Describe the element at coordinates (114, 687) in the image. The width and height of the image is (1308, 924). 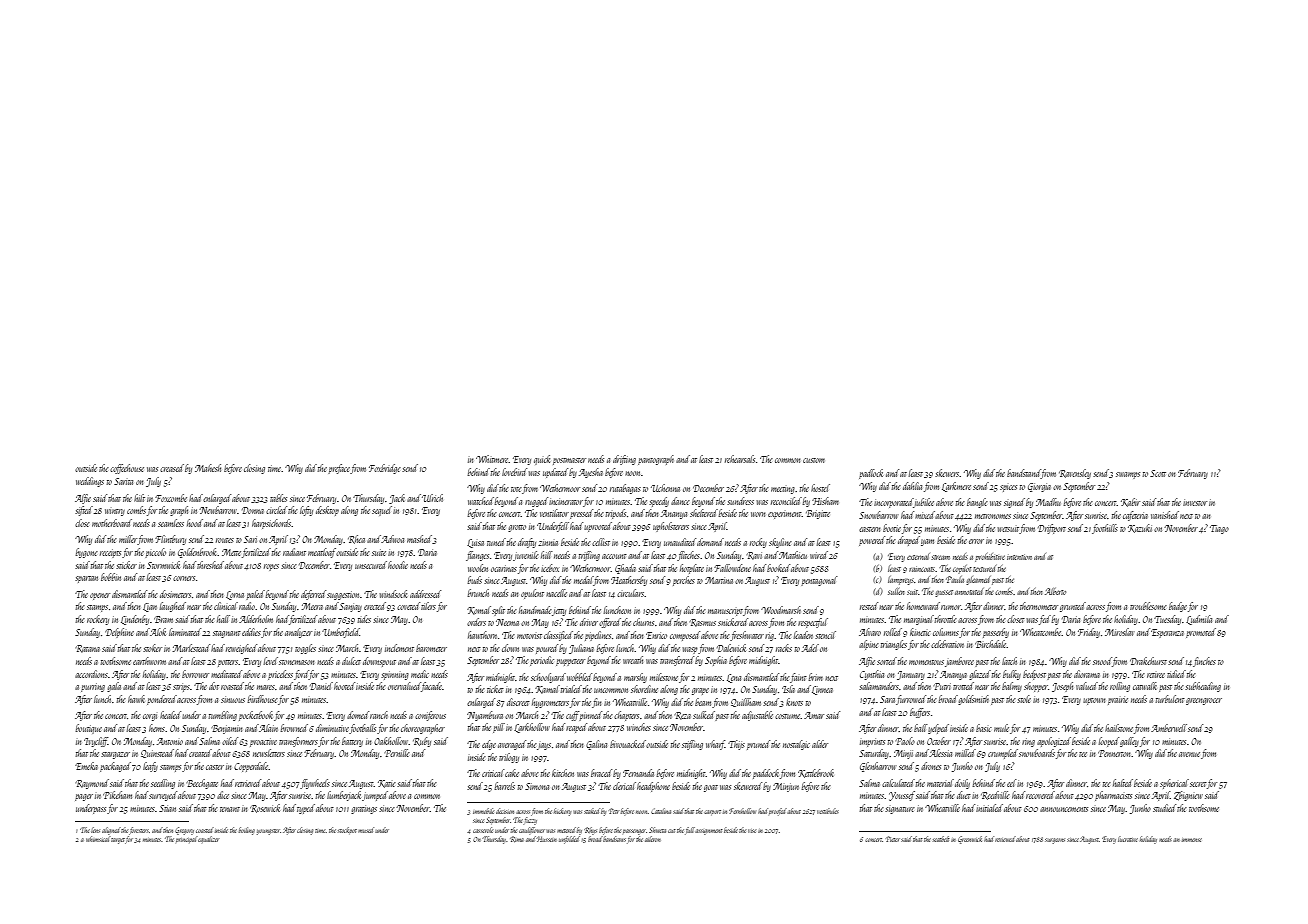
I see `gala` at that location.
